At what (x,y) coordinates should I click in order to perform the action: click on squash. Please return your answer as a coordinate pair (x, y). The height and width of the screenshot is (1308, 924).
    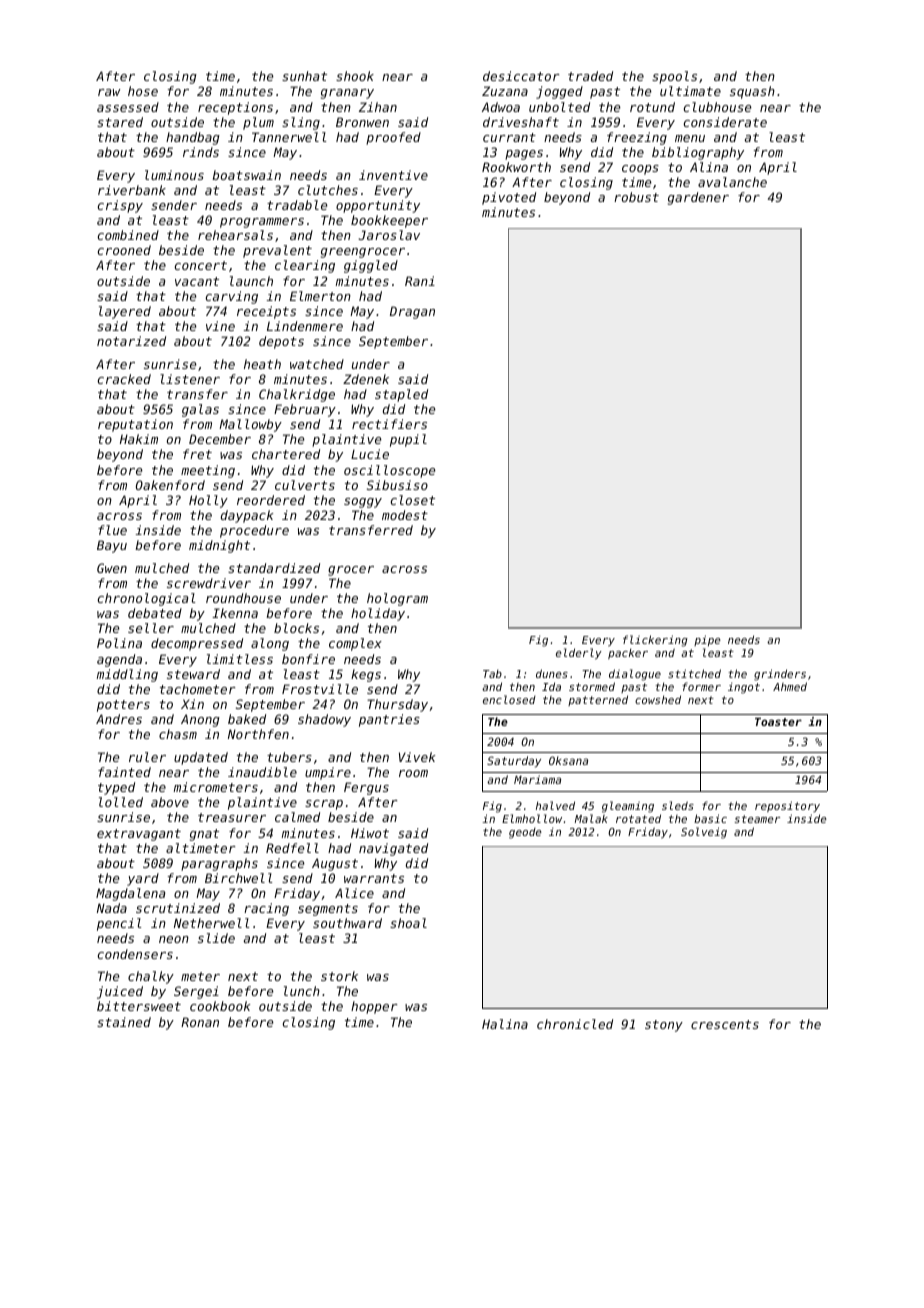
    Looking at the image, I should click on (752, 92).
